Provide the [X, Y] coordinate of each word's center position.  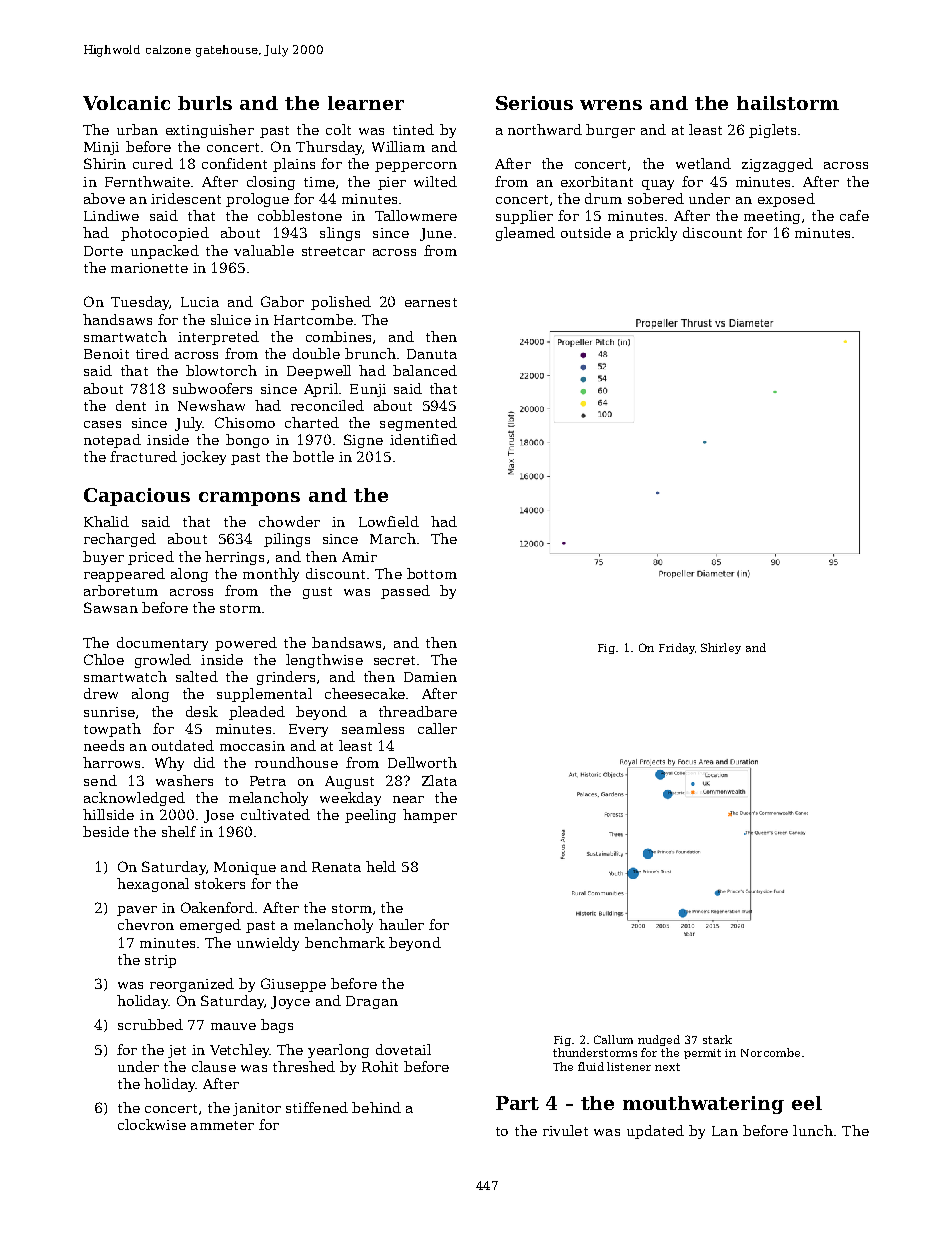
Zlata [439, 780]
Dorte [103, 251]
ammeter [222, 1125]
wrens [611, 105]
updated [655, 1132]
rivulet [565, 1130]
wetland [703, 163]
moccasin [252, 746]
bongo [247, 441]
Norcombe [770, 1052]
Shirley [721, 648]
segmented [418, 424]
